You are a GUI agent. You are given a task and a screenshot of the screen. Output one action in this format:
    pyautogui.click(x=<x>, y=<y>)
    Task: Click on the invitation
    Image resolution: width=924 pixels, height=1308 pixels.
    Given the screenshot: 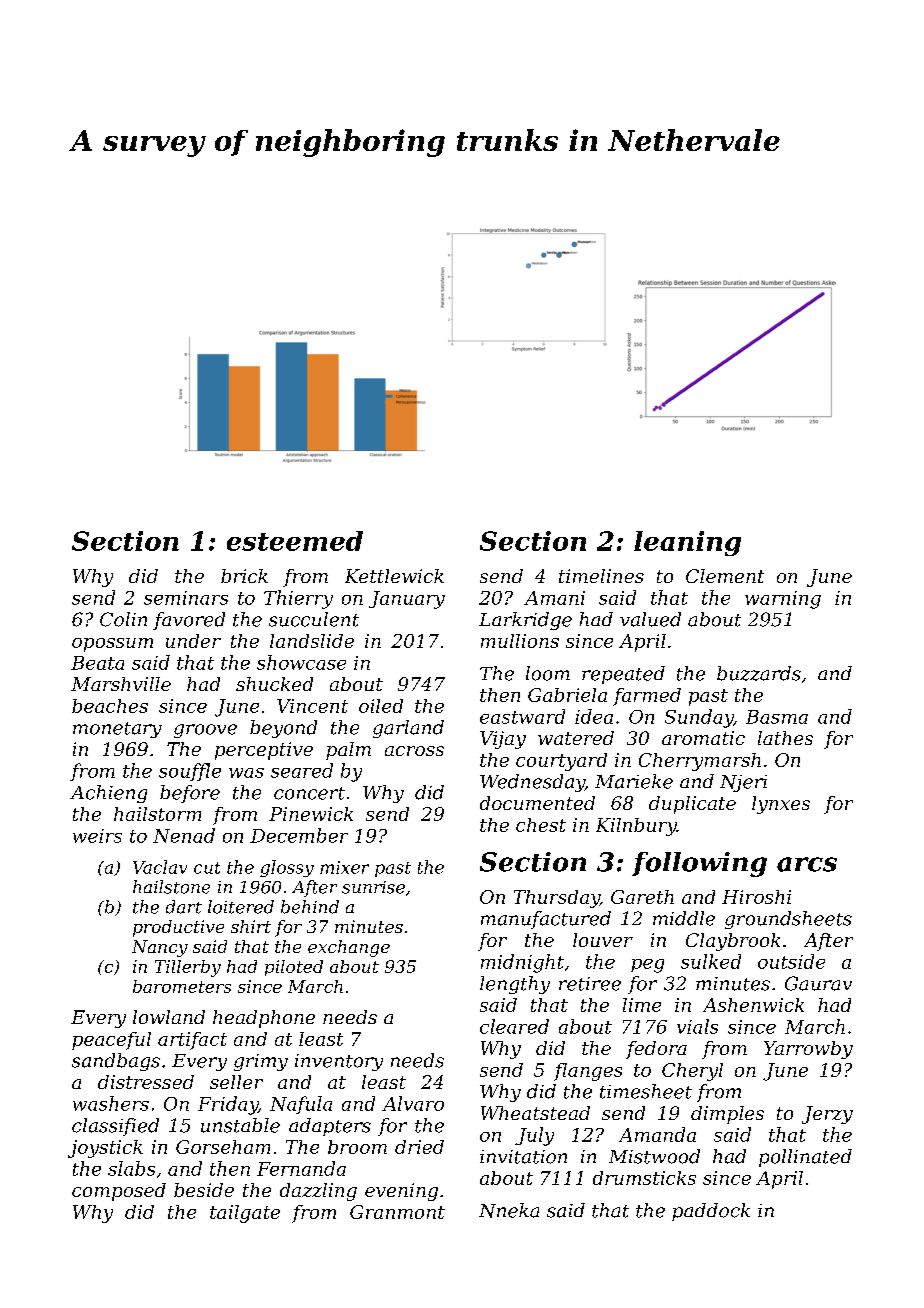 What is the action you would take?
    pyautogui.click(x=523, y=1157)
